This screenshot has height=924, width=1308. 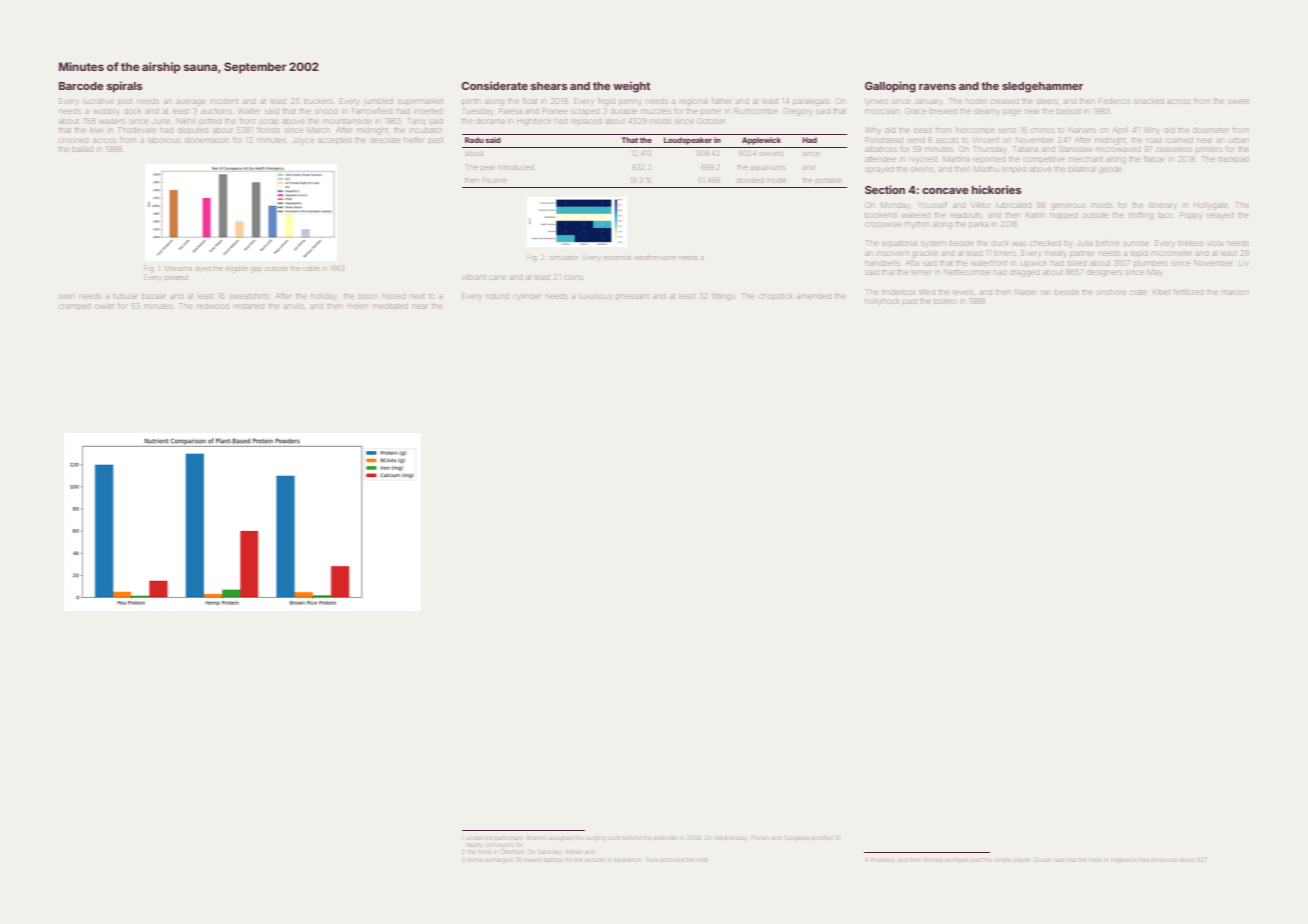 What do you see at coordinates (632, 296) in the screenshot?
I see `pheasant` at bounding box center [632, 296].
